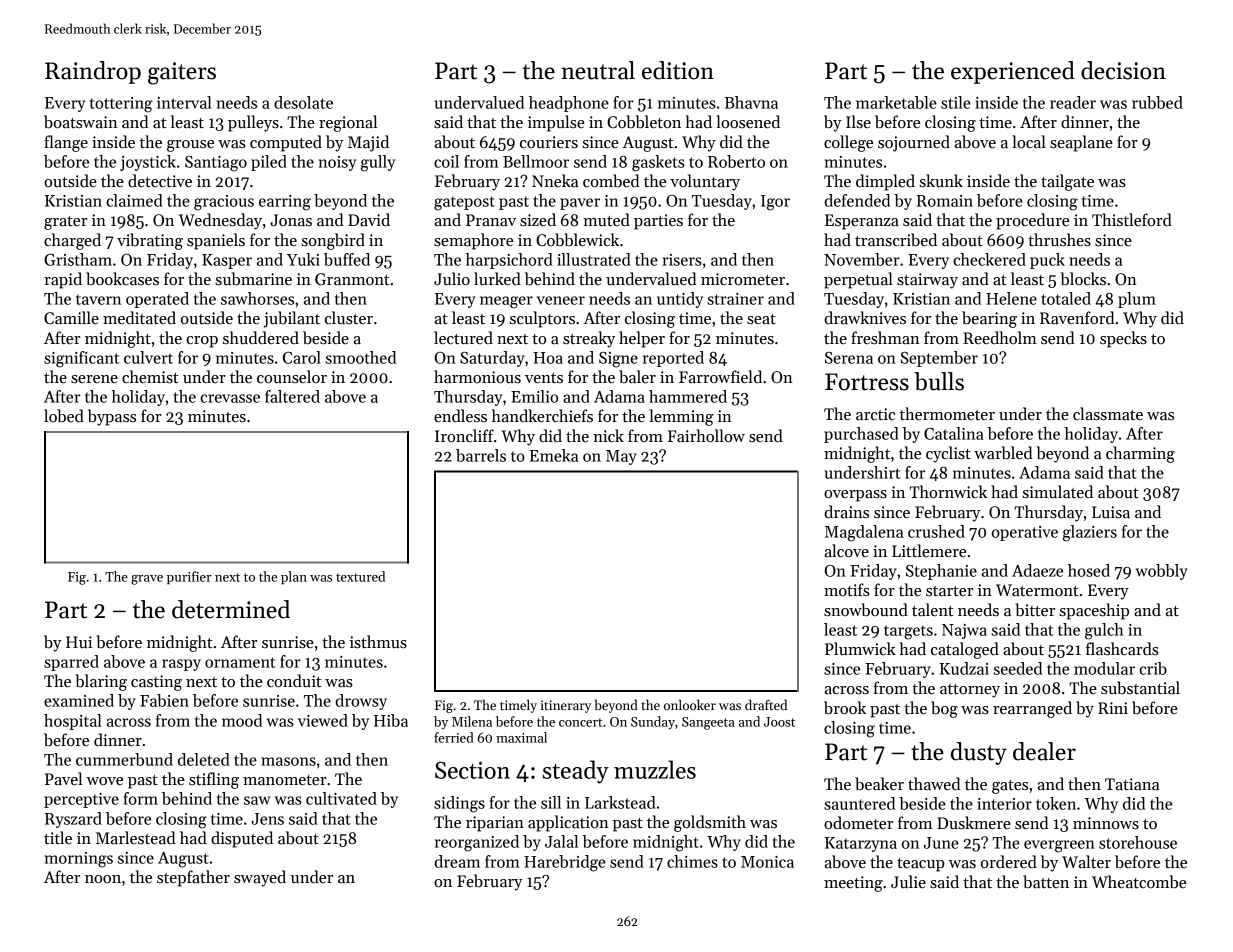  Describe the element at coordinates (506, 302) in the screenshot. I see `meager` at that location.
